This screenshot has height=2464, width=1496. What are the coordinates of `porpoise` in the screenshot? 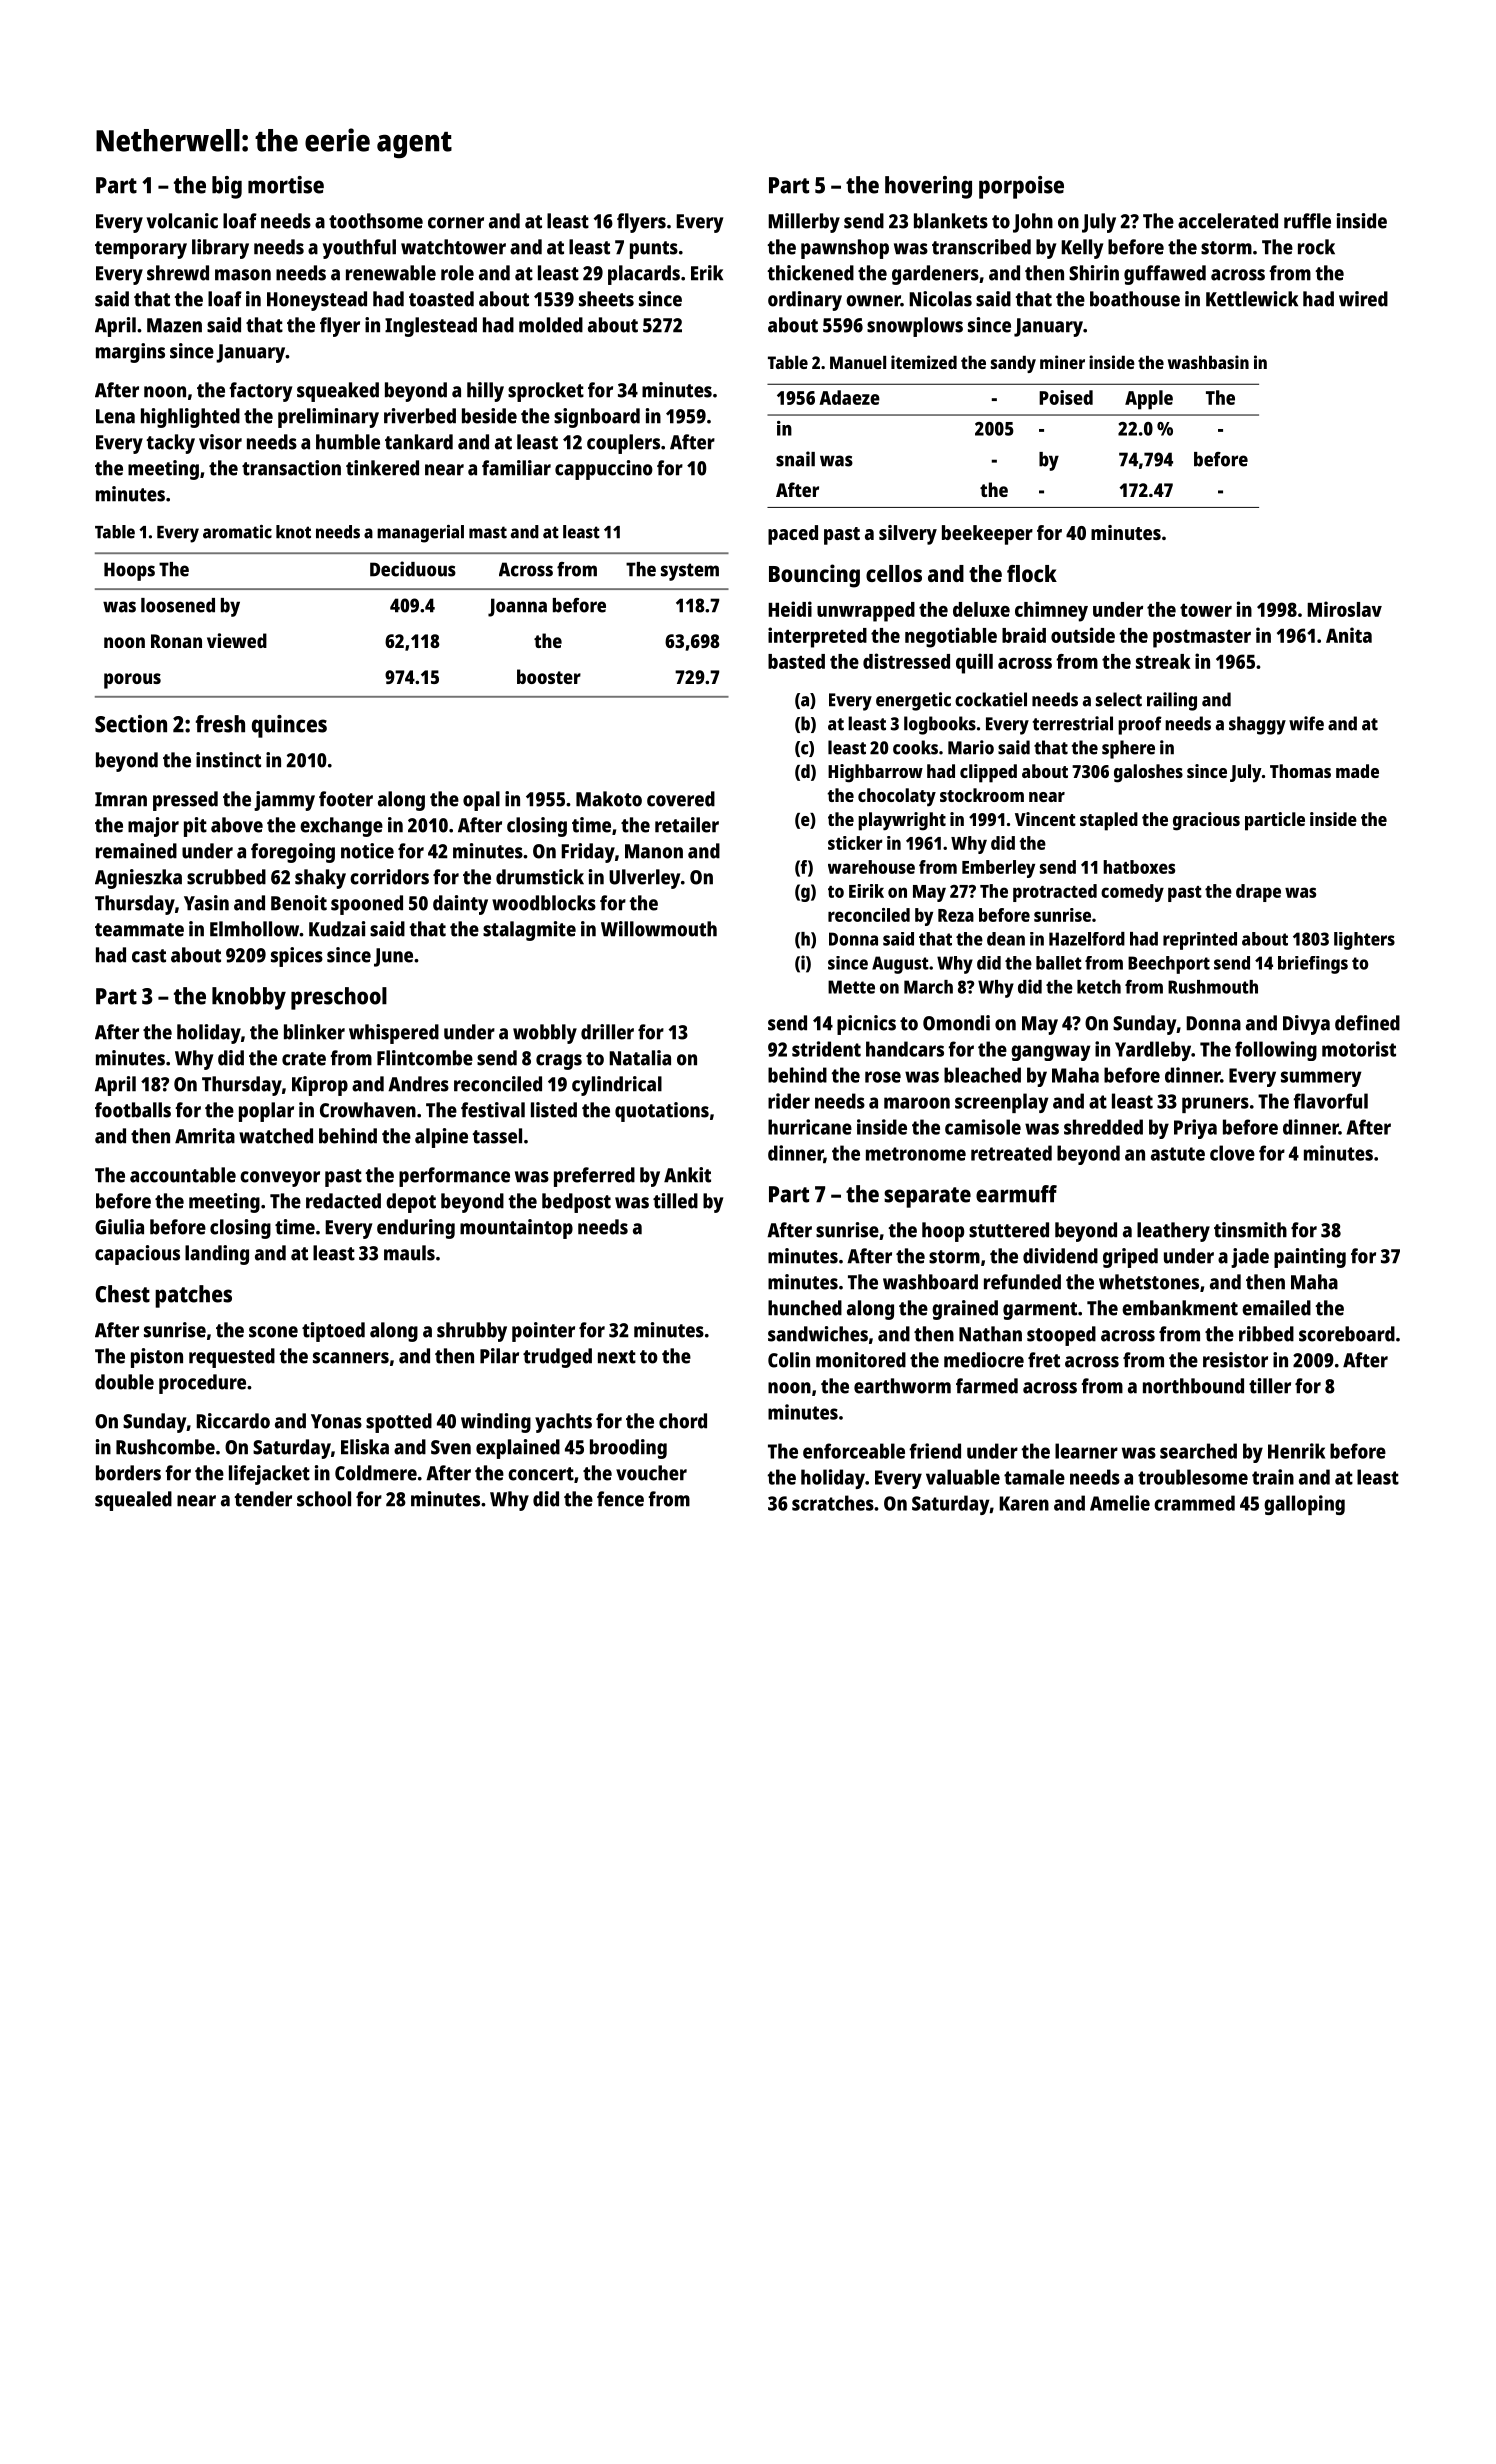 It's located at (1021, 187).
